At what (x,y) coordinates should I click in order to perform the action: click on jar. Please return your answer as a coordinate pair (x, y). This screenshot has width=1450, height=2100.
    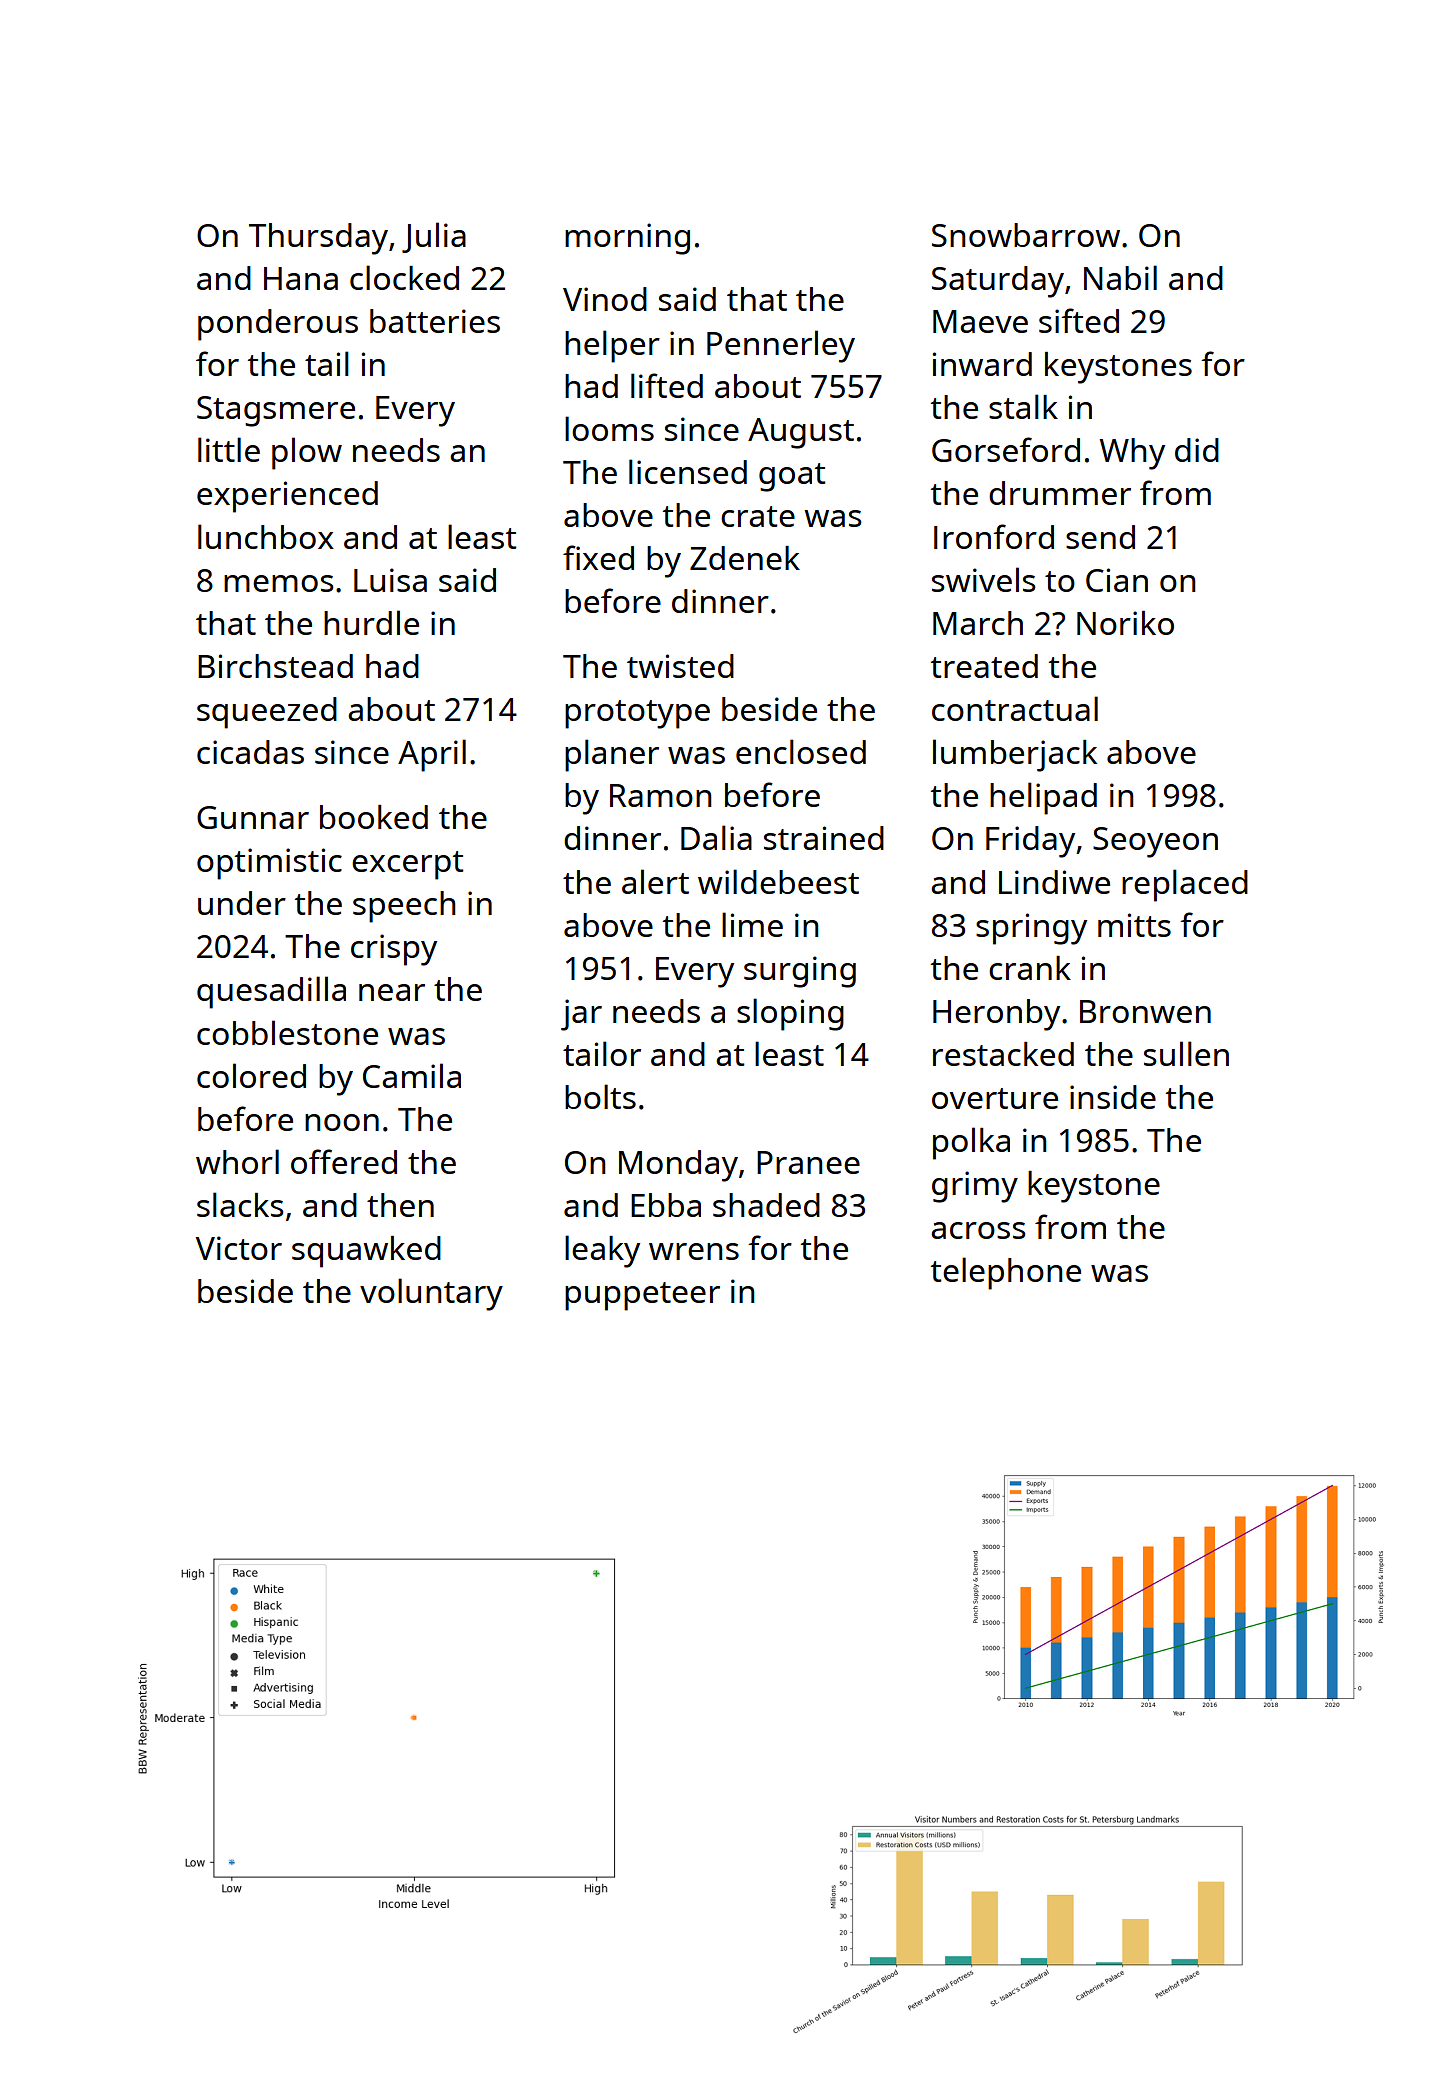
    Looking at the image, I should click on (581, 1015).
